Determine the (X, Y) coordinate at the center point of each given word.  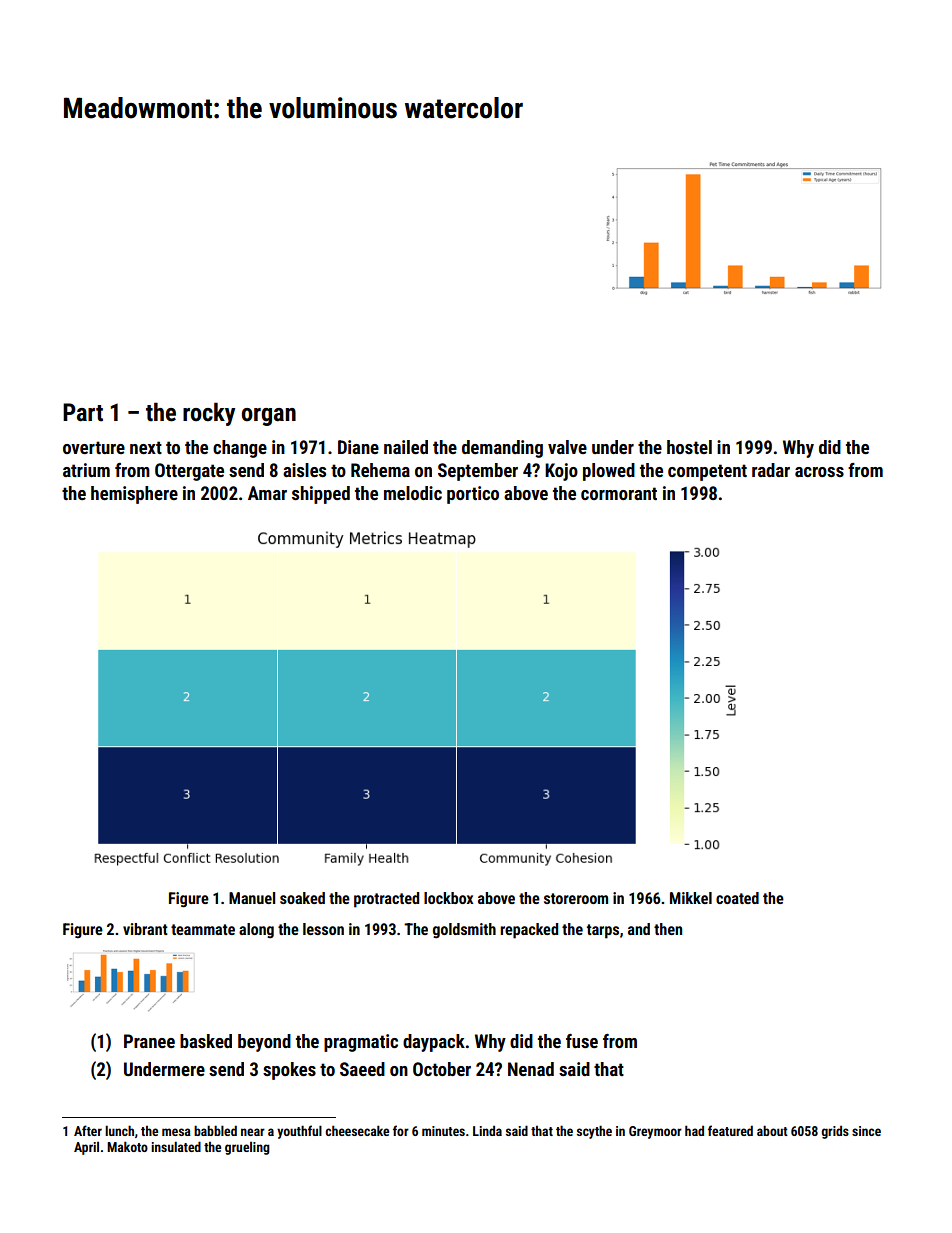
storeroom (576, 898)
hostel (689, 447)
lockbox (448, 898)
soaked (302, 898)
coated (737, 898)
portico (473, 495)
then (668, 929)
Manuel (252, 898)
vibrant (145, 929)
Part (83, 412)
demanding (502, 449)
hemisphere (134, 495)
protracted (386, 900)
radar (771, 470)
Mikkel (691, 898)
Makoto (127, 1146)
